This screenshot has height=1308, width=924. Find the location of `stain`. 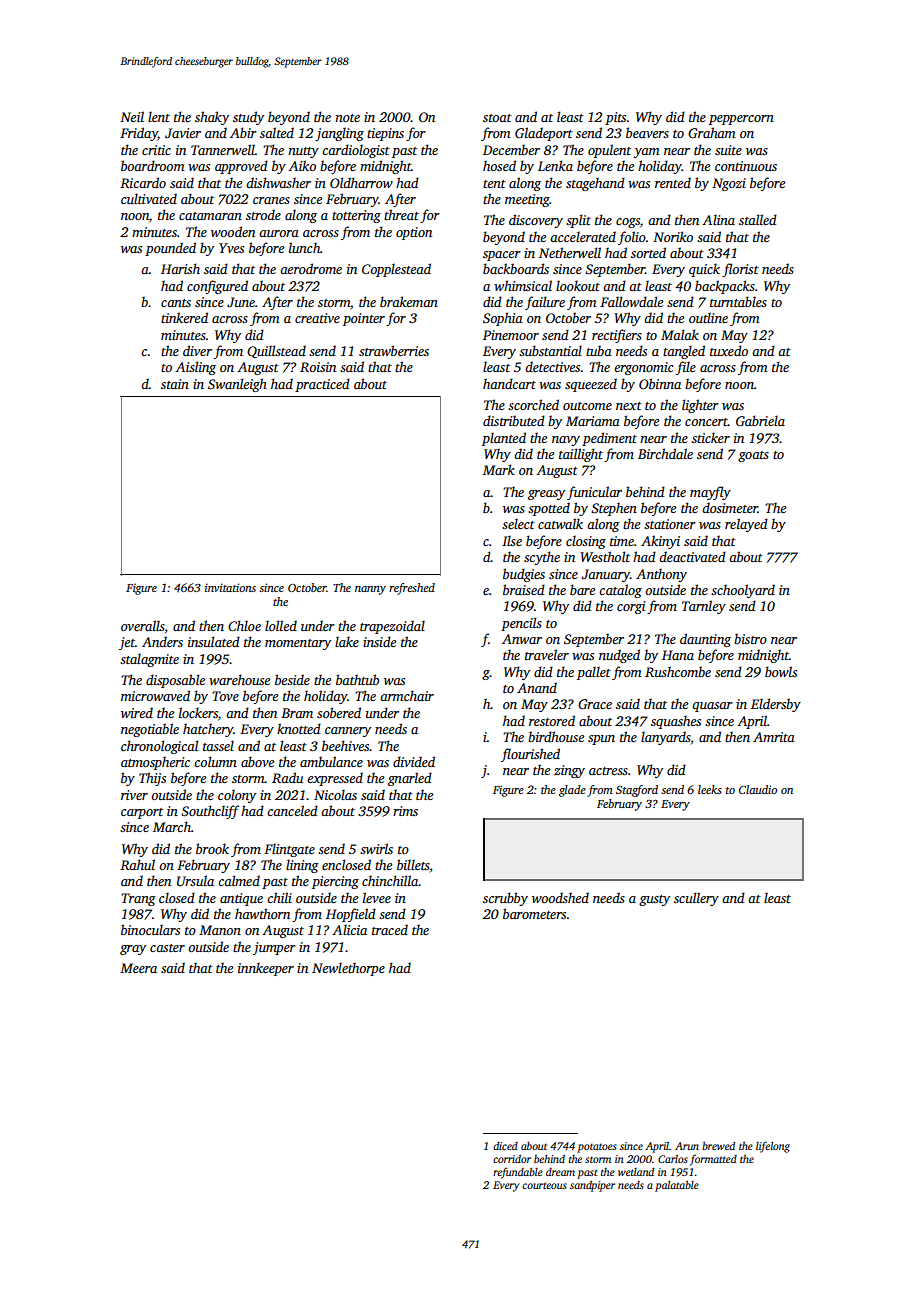

stain is located at coordinates (175, 384).
